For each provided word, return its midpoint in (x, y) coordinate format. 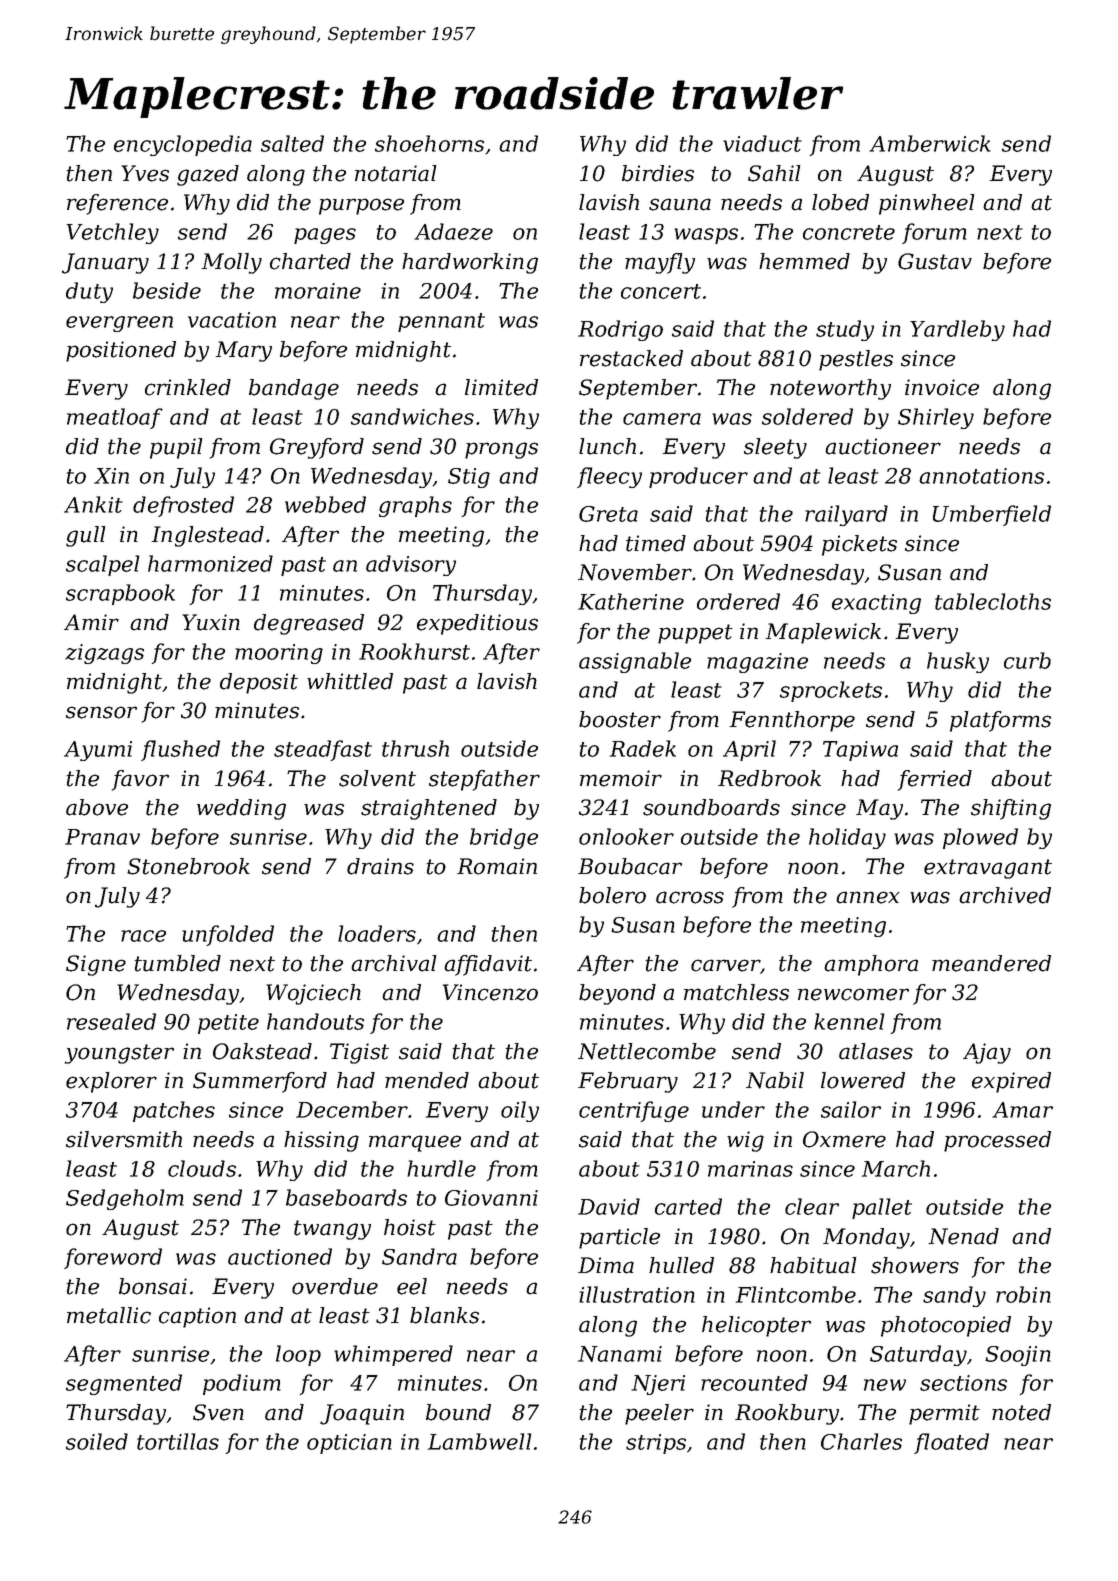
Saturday (918, 1355)
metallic (109, 1315)
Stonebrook (188, 866)
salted (292, 143)
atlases (876, 1051)
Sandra (419, 1256)
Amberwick (930, 143)
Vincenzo (490, 992)
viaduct (762, 143)
